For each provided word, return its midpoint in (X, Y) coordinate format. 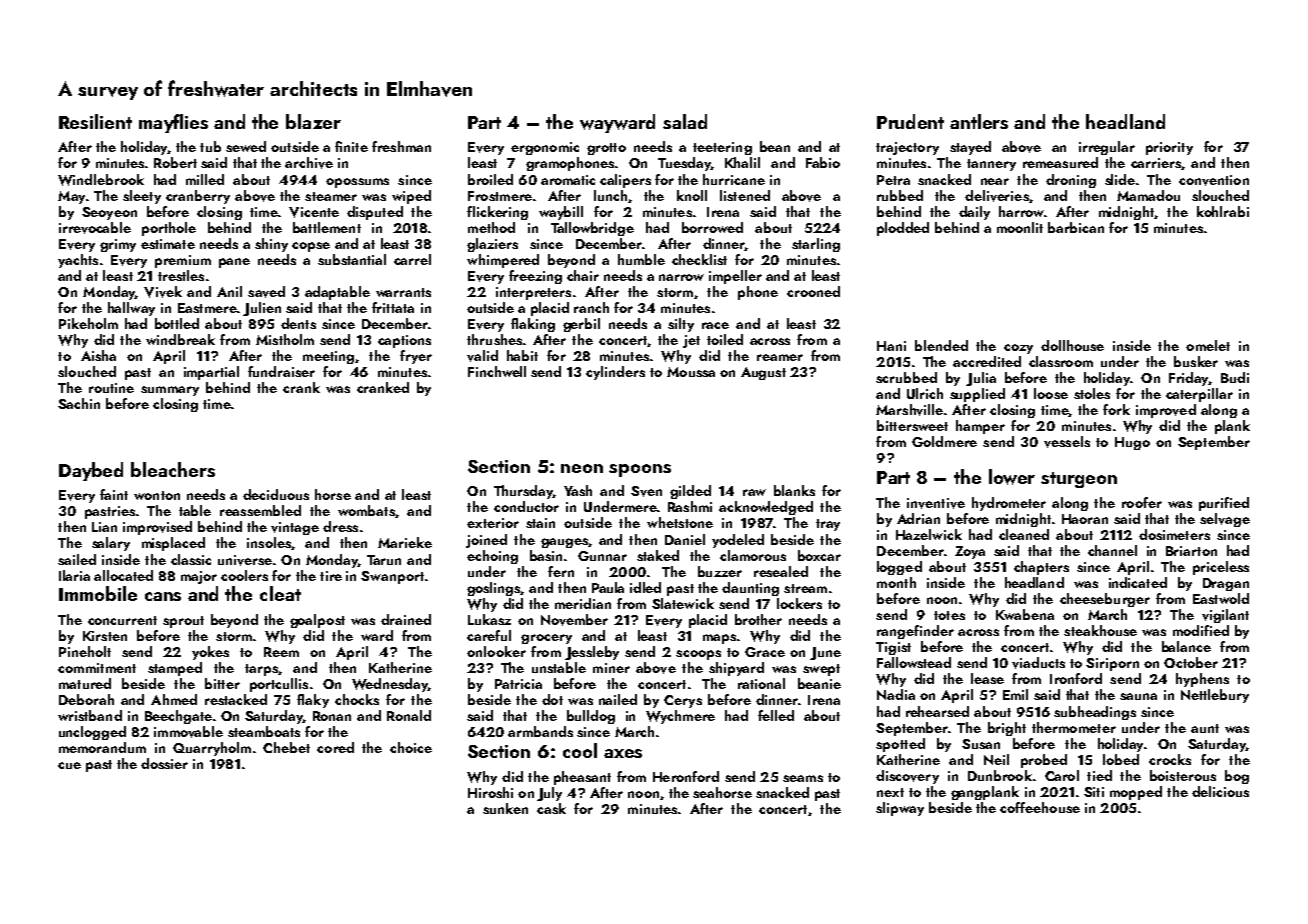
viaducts (1038, 663)
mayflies (173, 123)
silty (681, 325)
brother (758, 619)
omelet (1208, 345)
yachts (78, 261)
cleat (280, 593)
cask (551, 808)
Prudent (910, 121)
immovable (188, 732)
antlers (979, 121)
